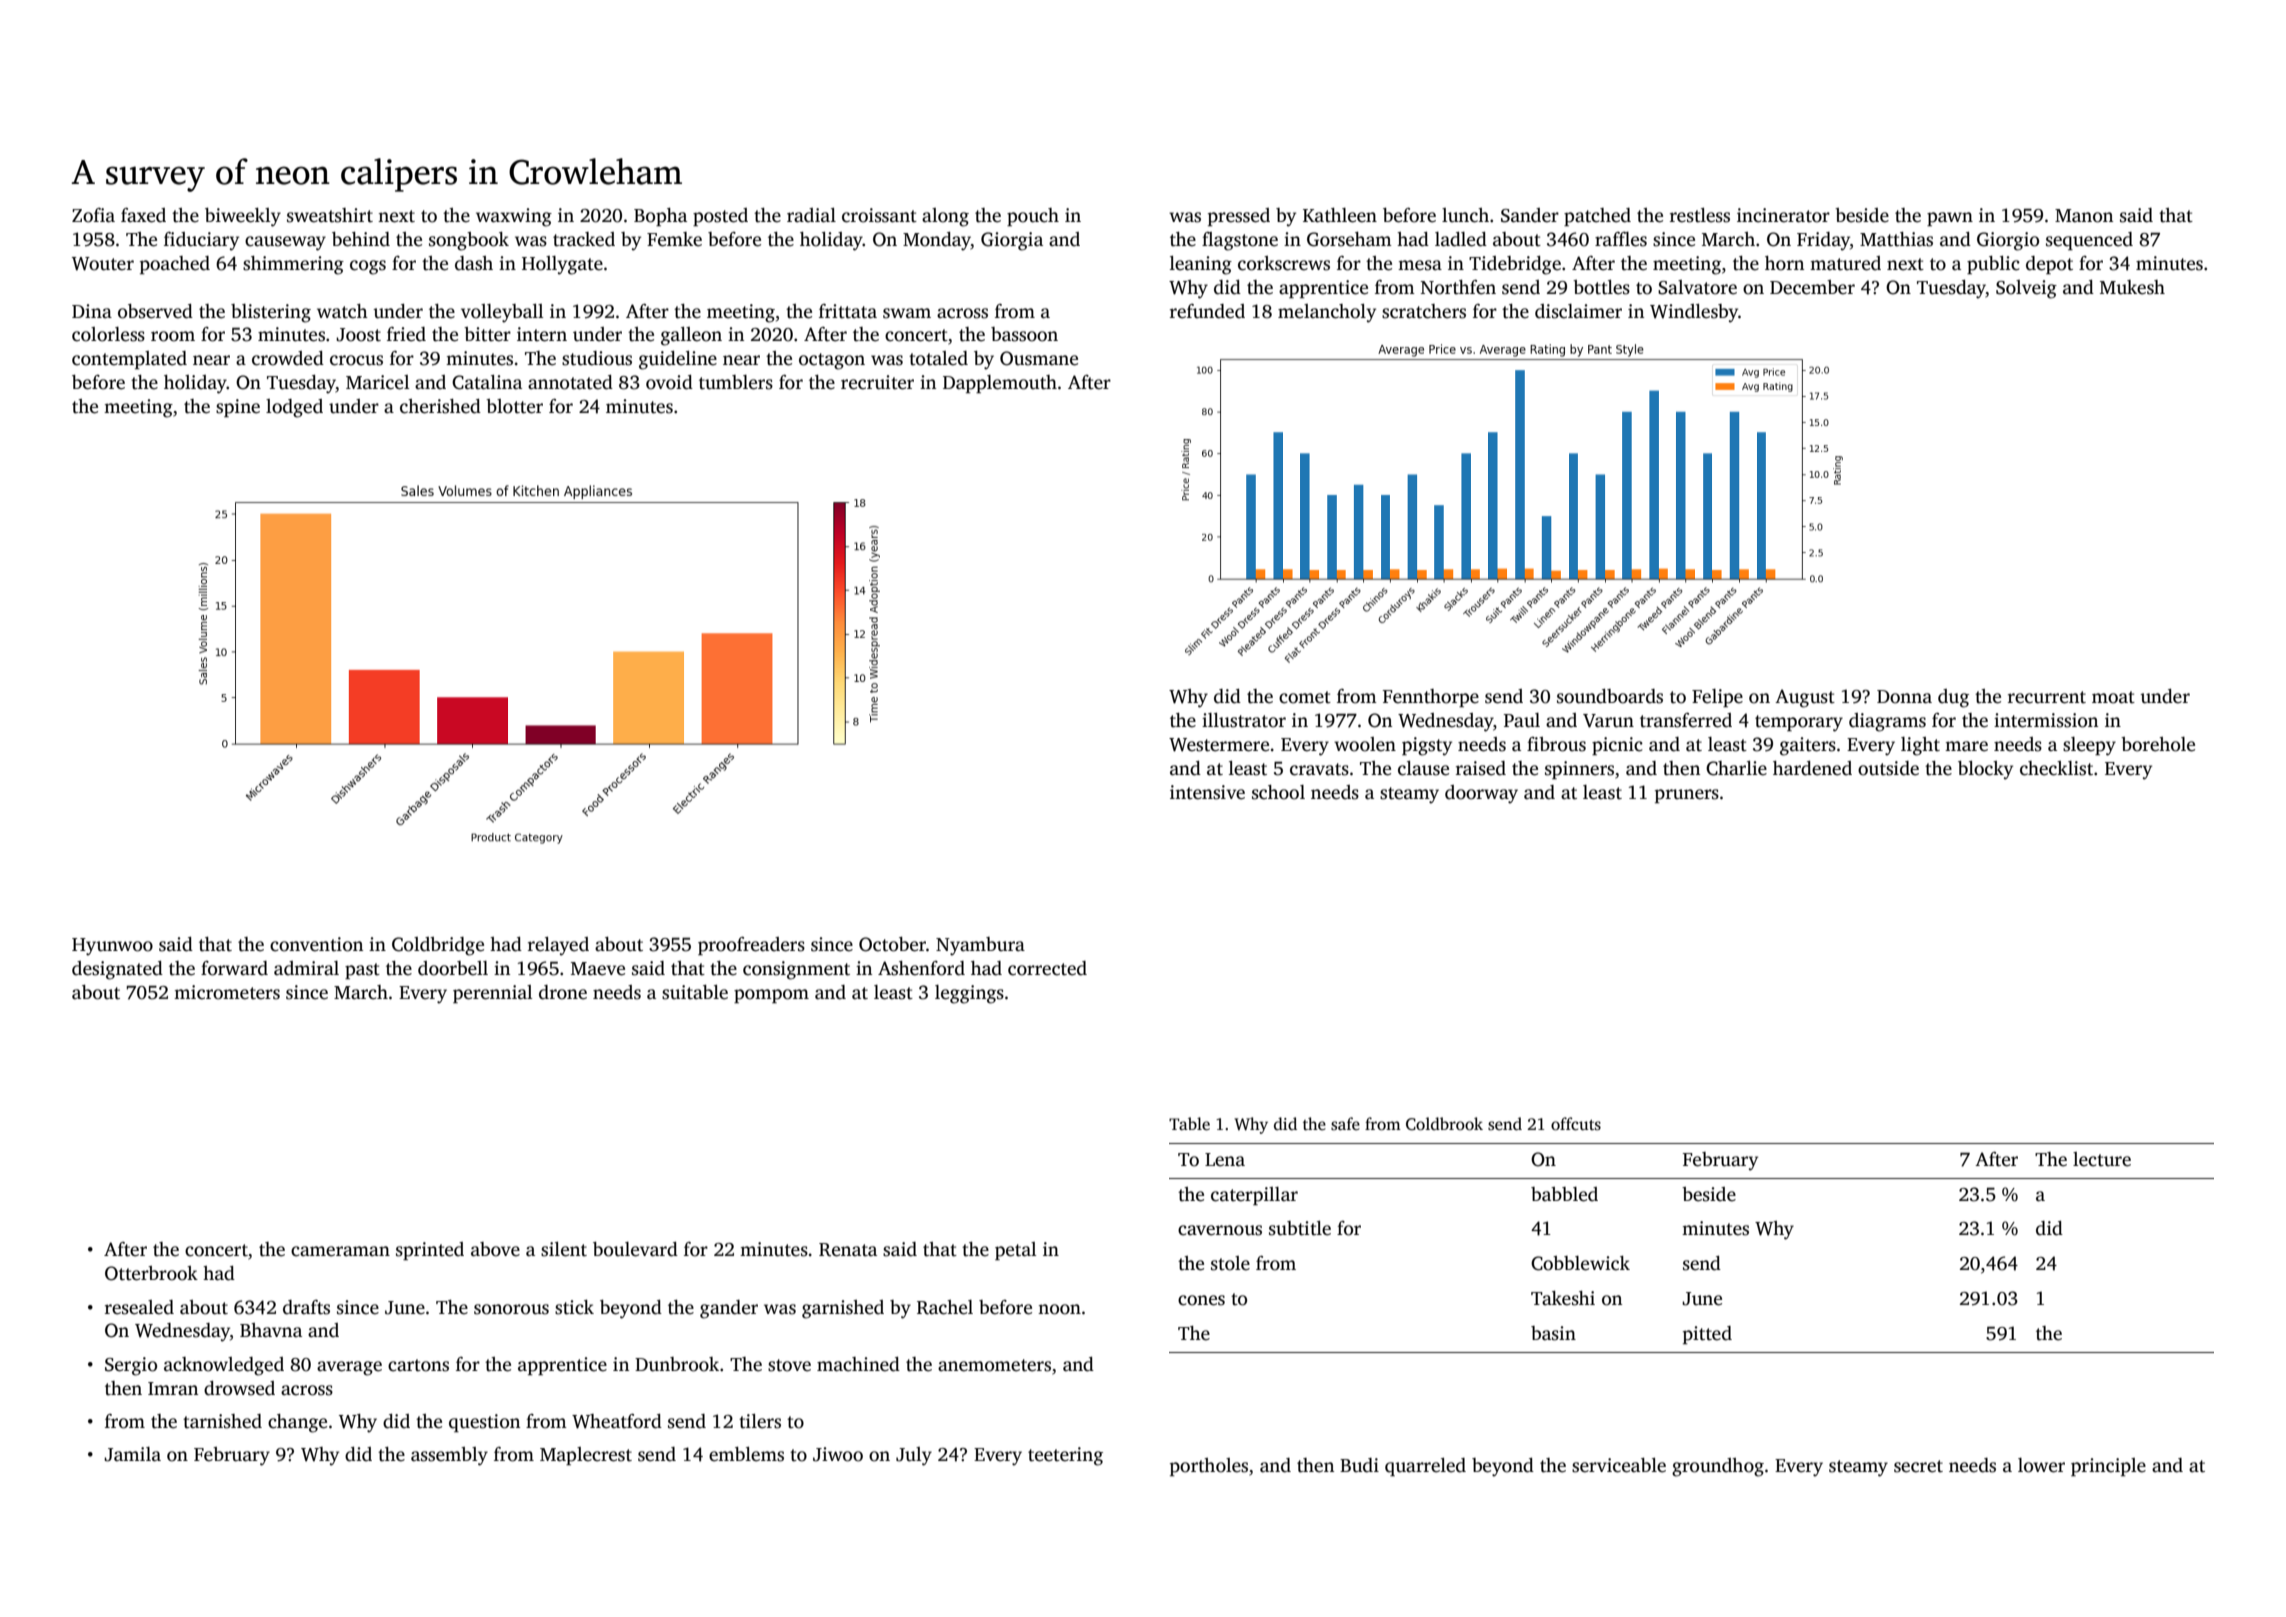 The image size is (2286, 1617). What do you see at coordinates (1783, 215) in the screenshot?
I see `incinerator` at bounding box center [1783, 215].
